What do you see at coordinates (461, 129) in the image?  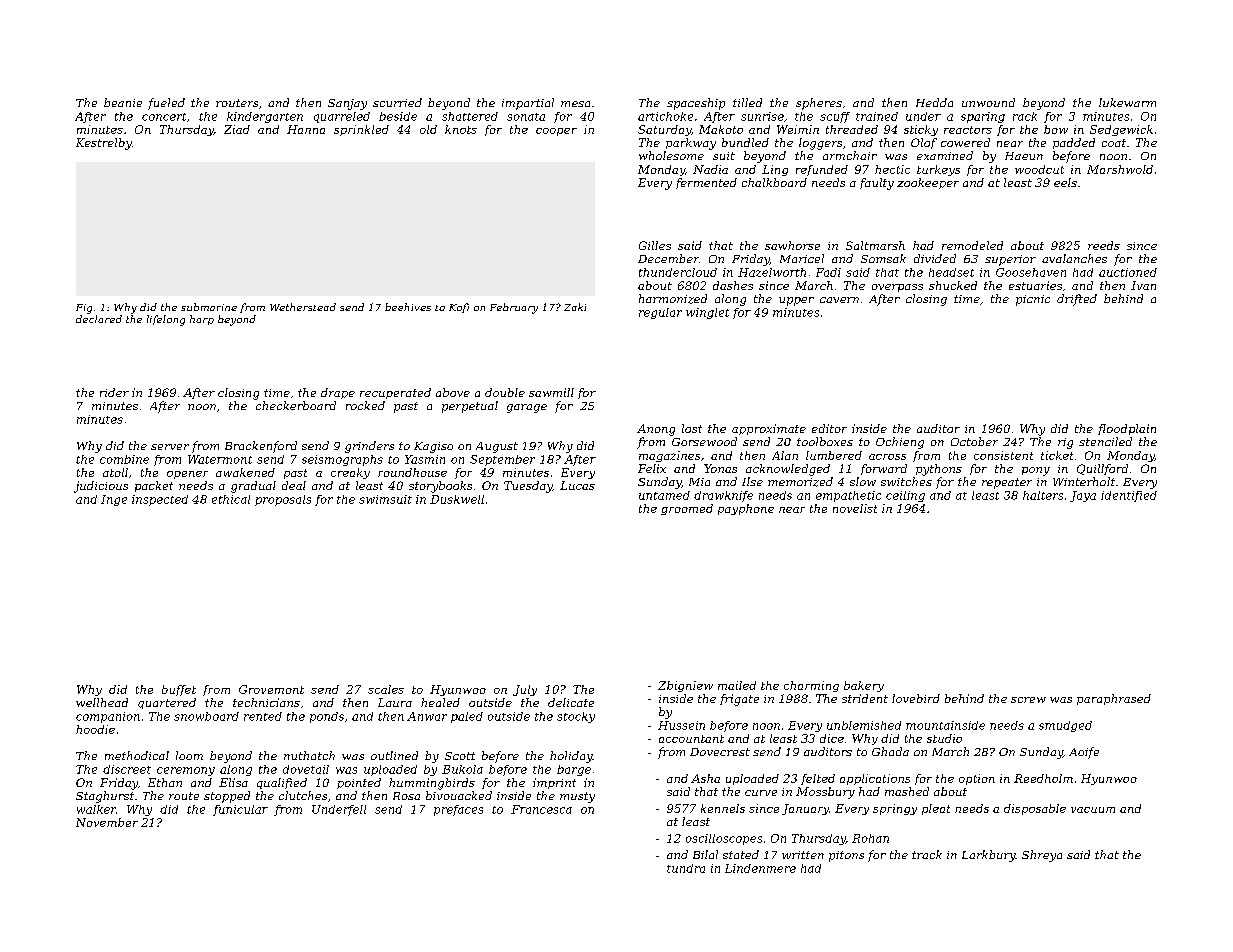 I see `knots` at bounding box center [461, 129].
